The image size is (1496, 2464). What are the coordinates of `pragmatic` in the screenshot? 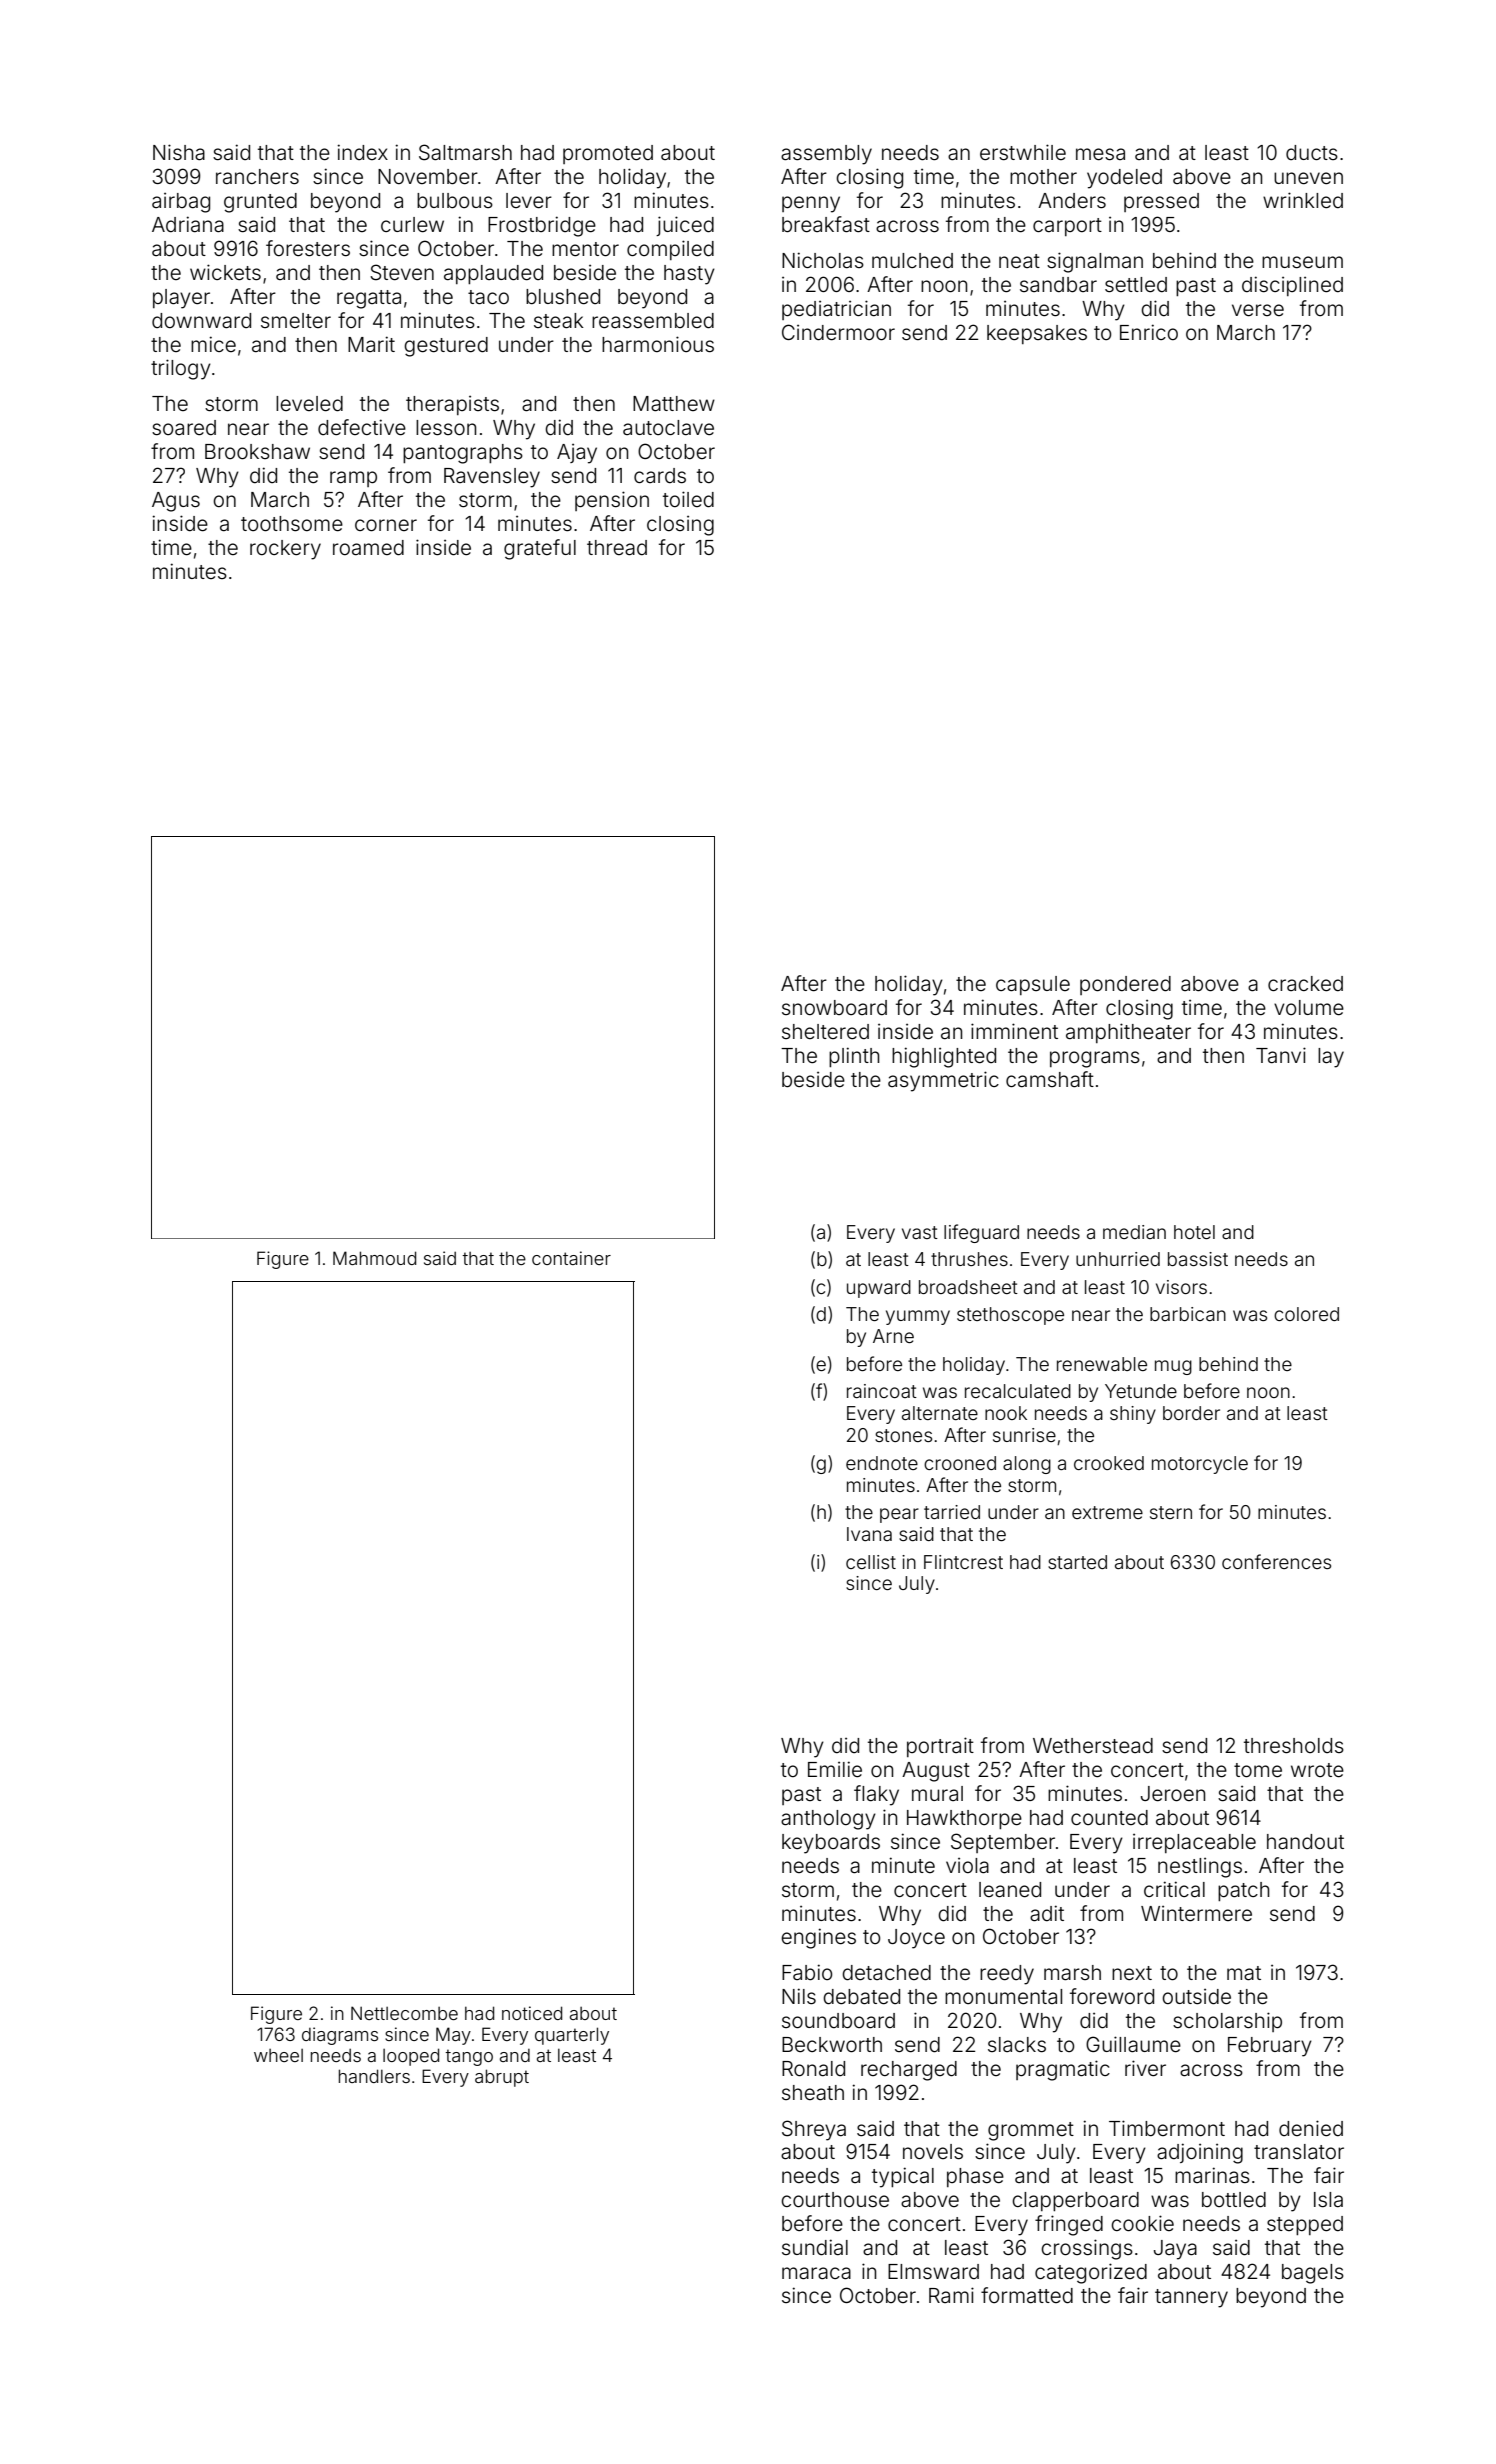 It's located at (1063, 2070).
